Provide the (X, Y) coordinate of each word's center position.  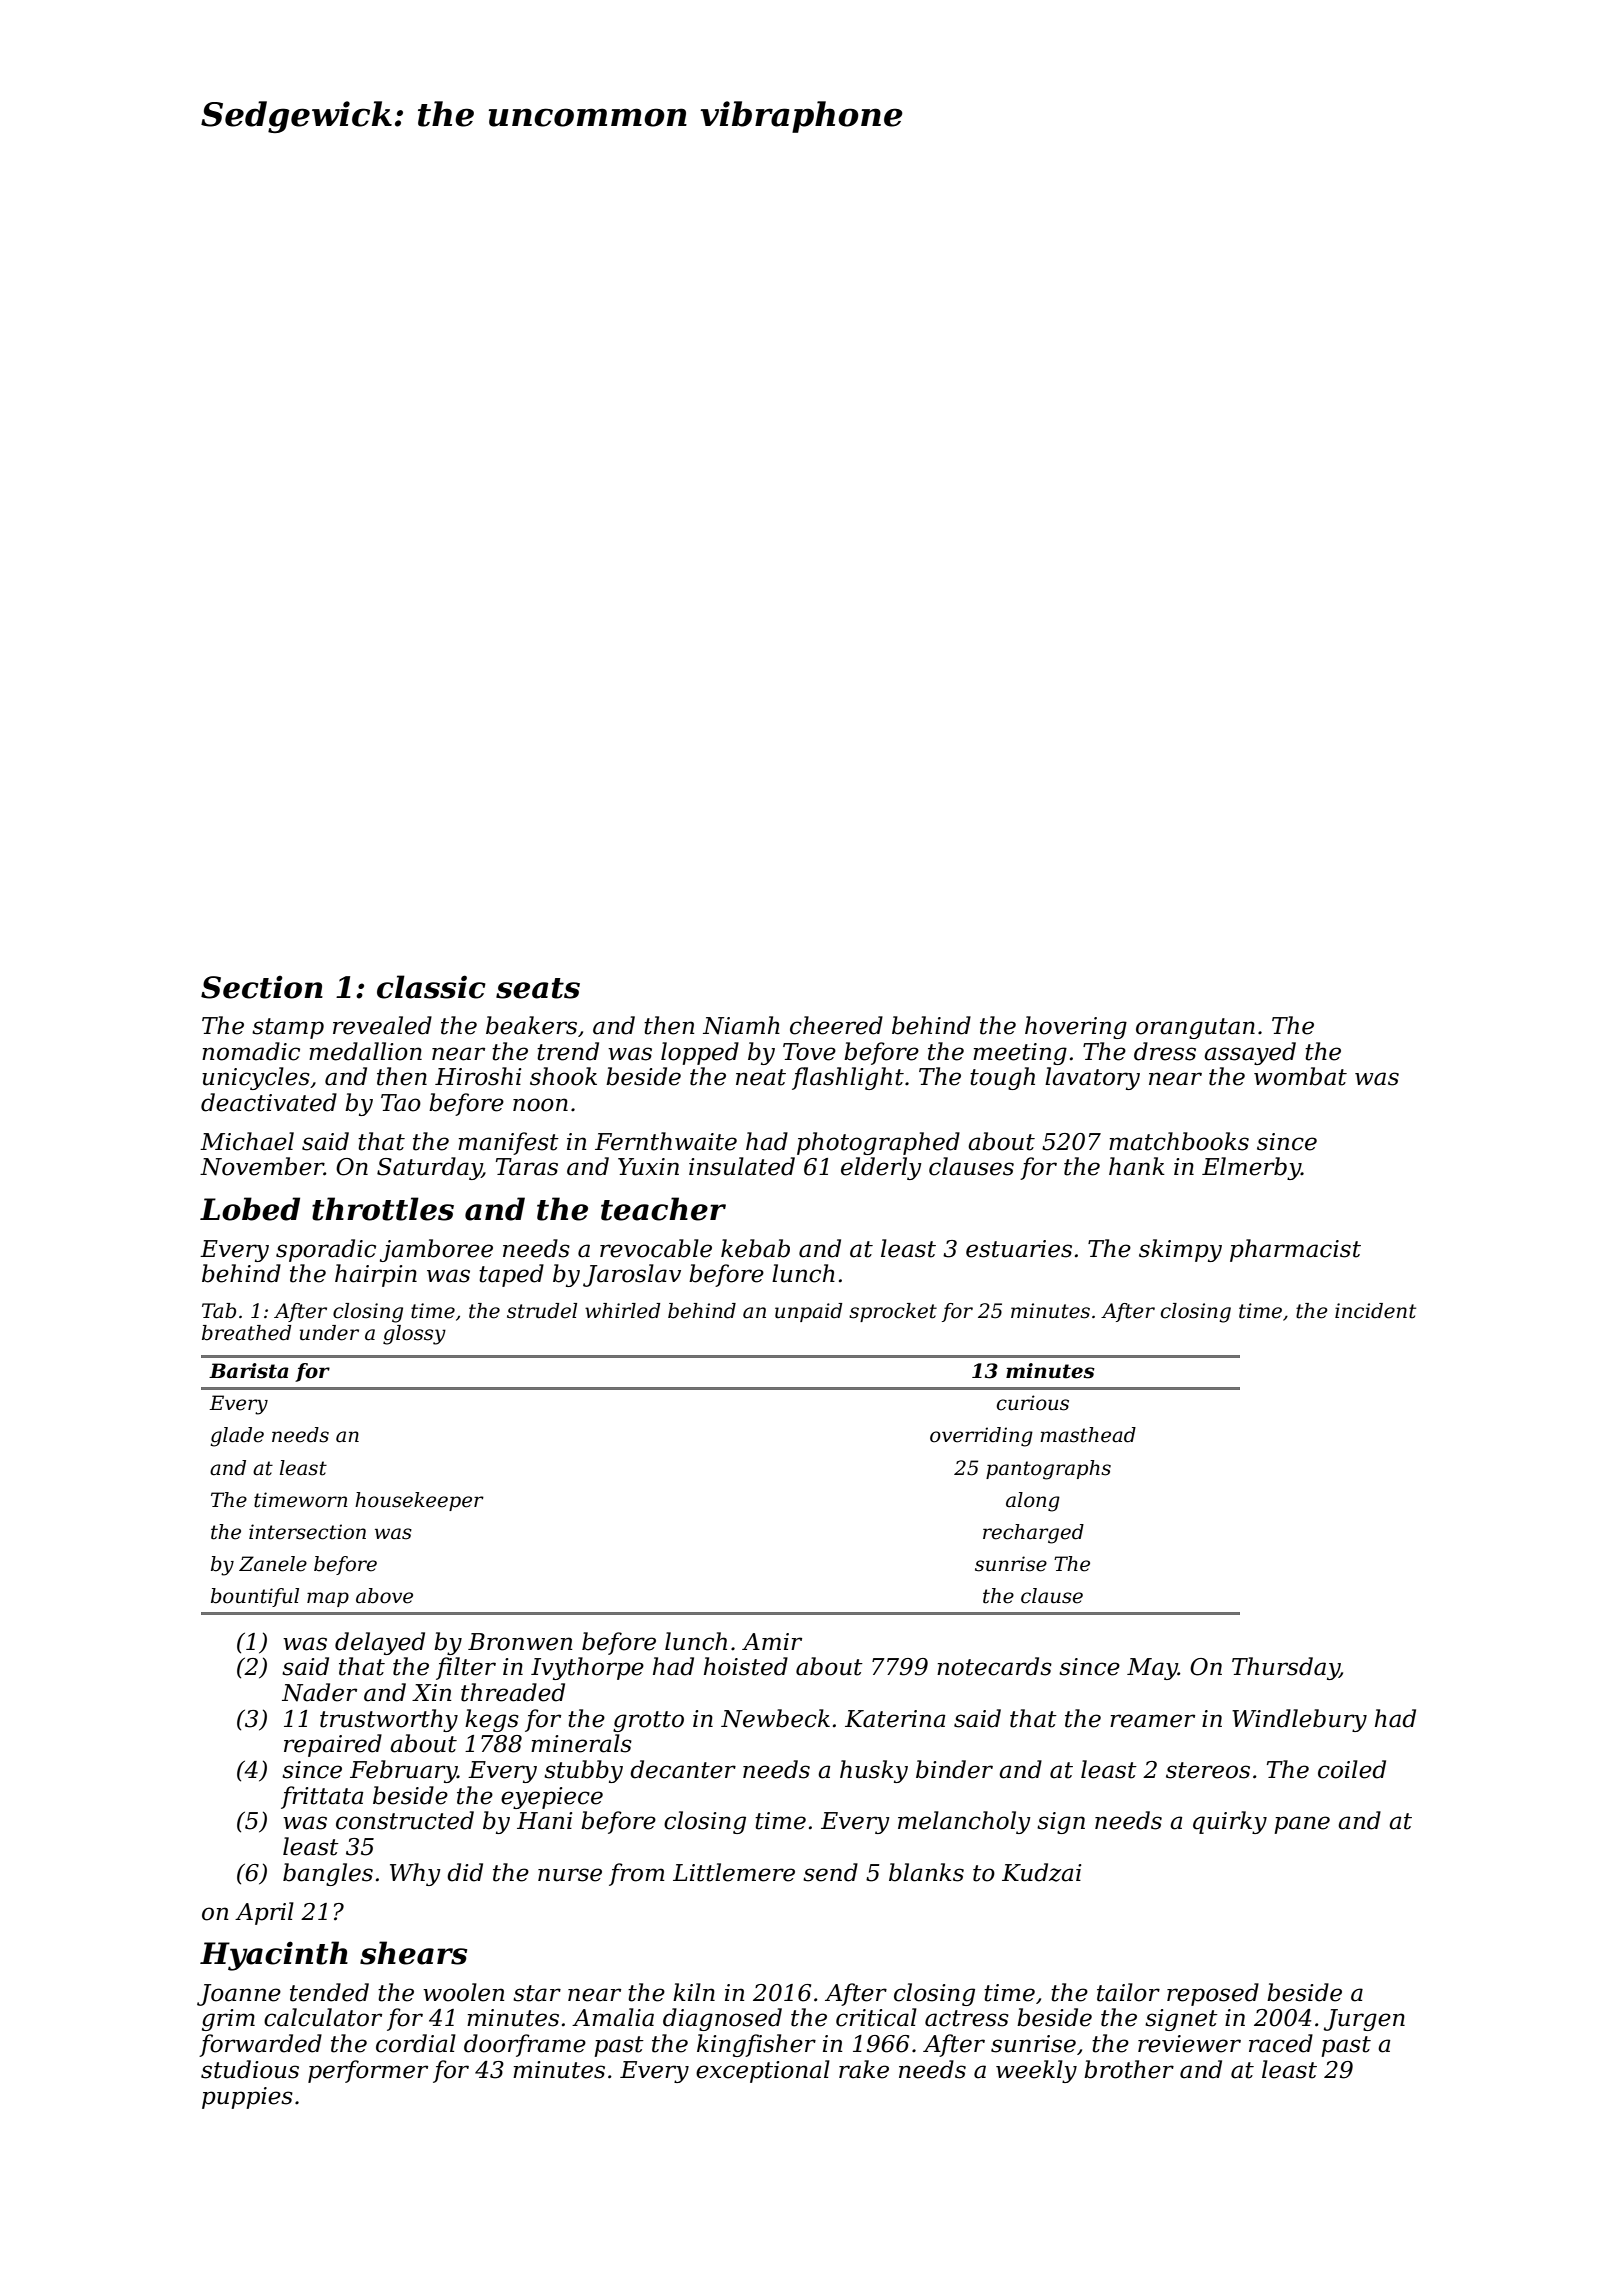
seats (538, 988)
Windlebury (1299, 1720)
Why (415, 1874)
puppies (247, 2098)
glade (237, 1437)
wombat (1300, 1076)
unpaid (808, 1312)
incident (1375, 1311)
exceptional (763, 2071)
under (329, 1333)
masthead (1088, 1435)
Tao (401, 1103)
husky (874, 1771)
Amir (772, 1641)
